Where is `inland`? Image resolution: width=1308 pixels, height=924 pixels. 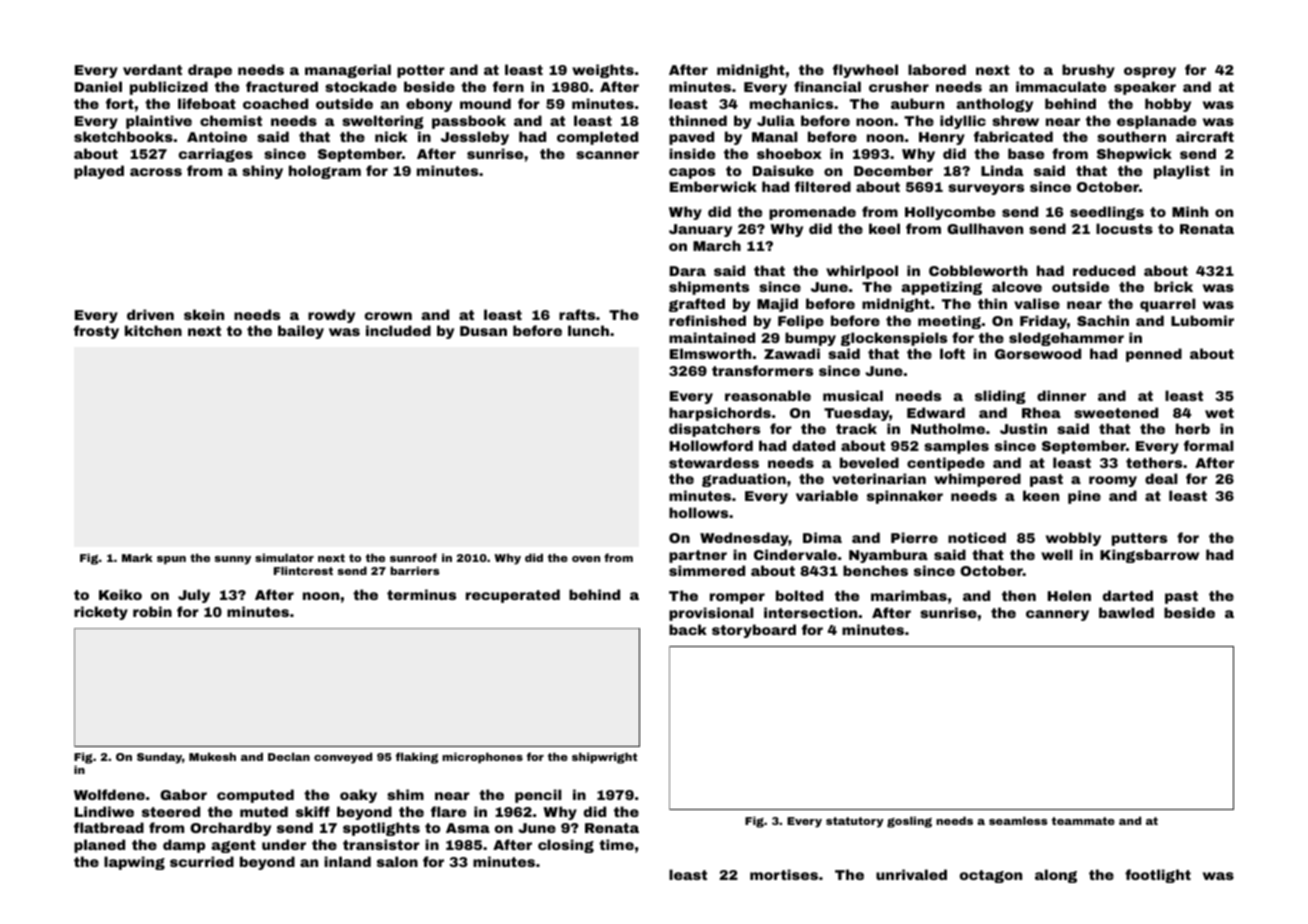 inland is located at coordinates (347, 861).
